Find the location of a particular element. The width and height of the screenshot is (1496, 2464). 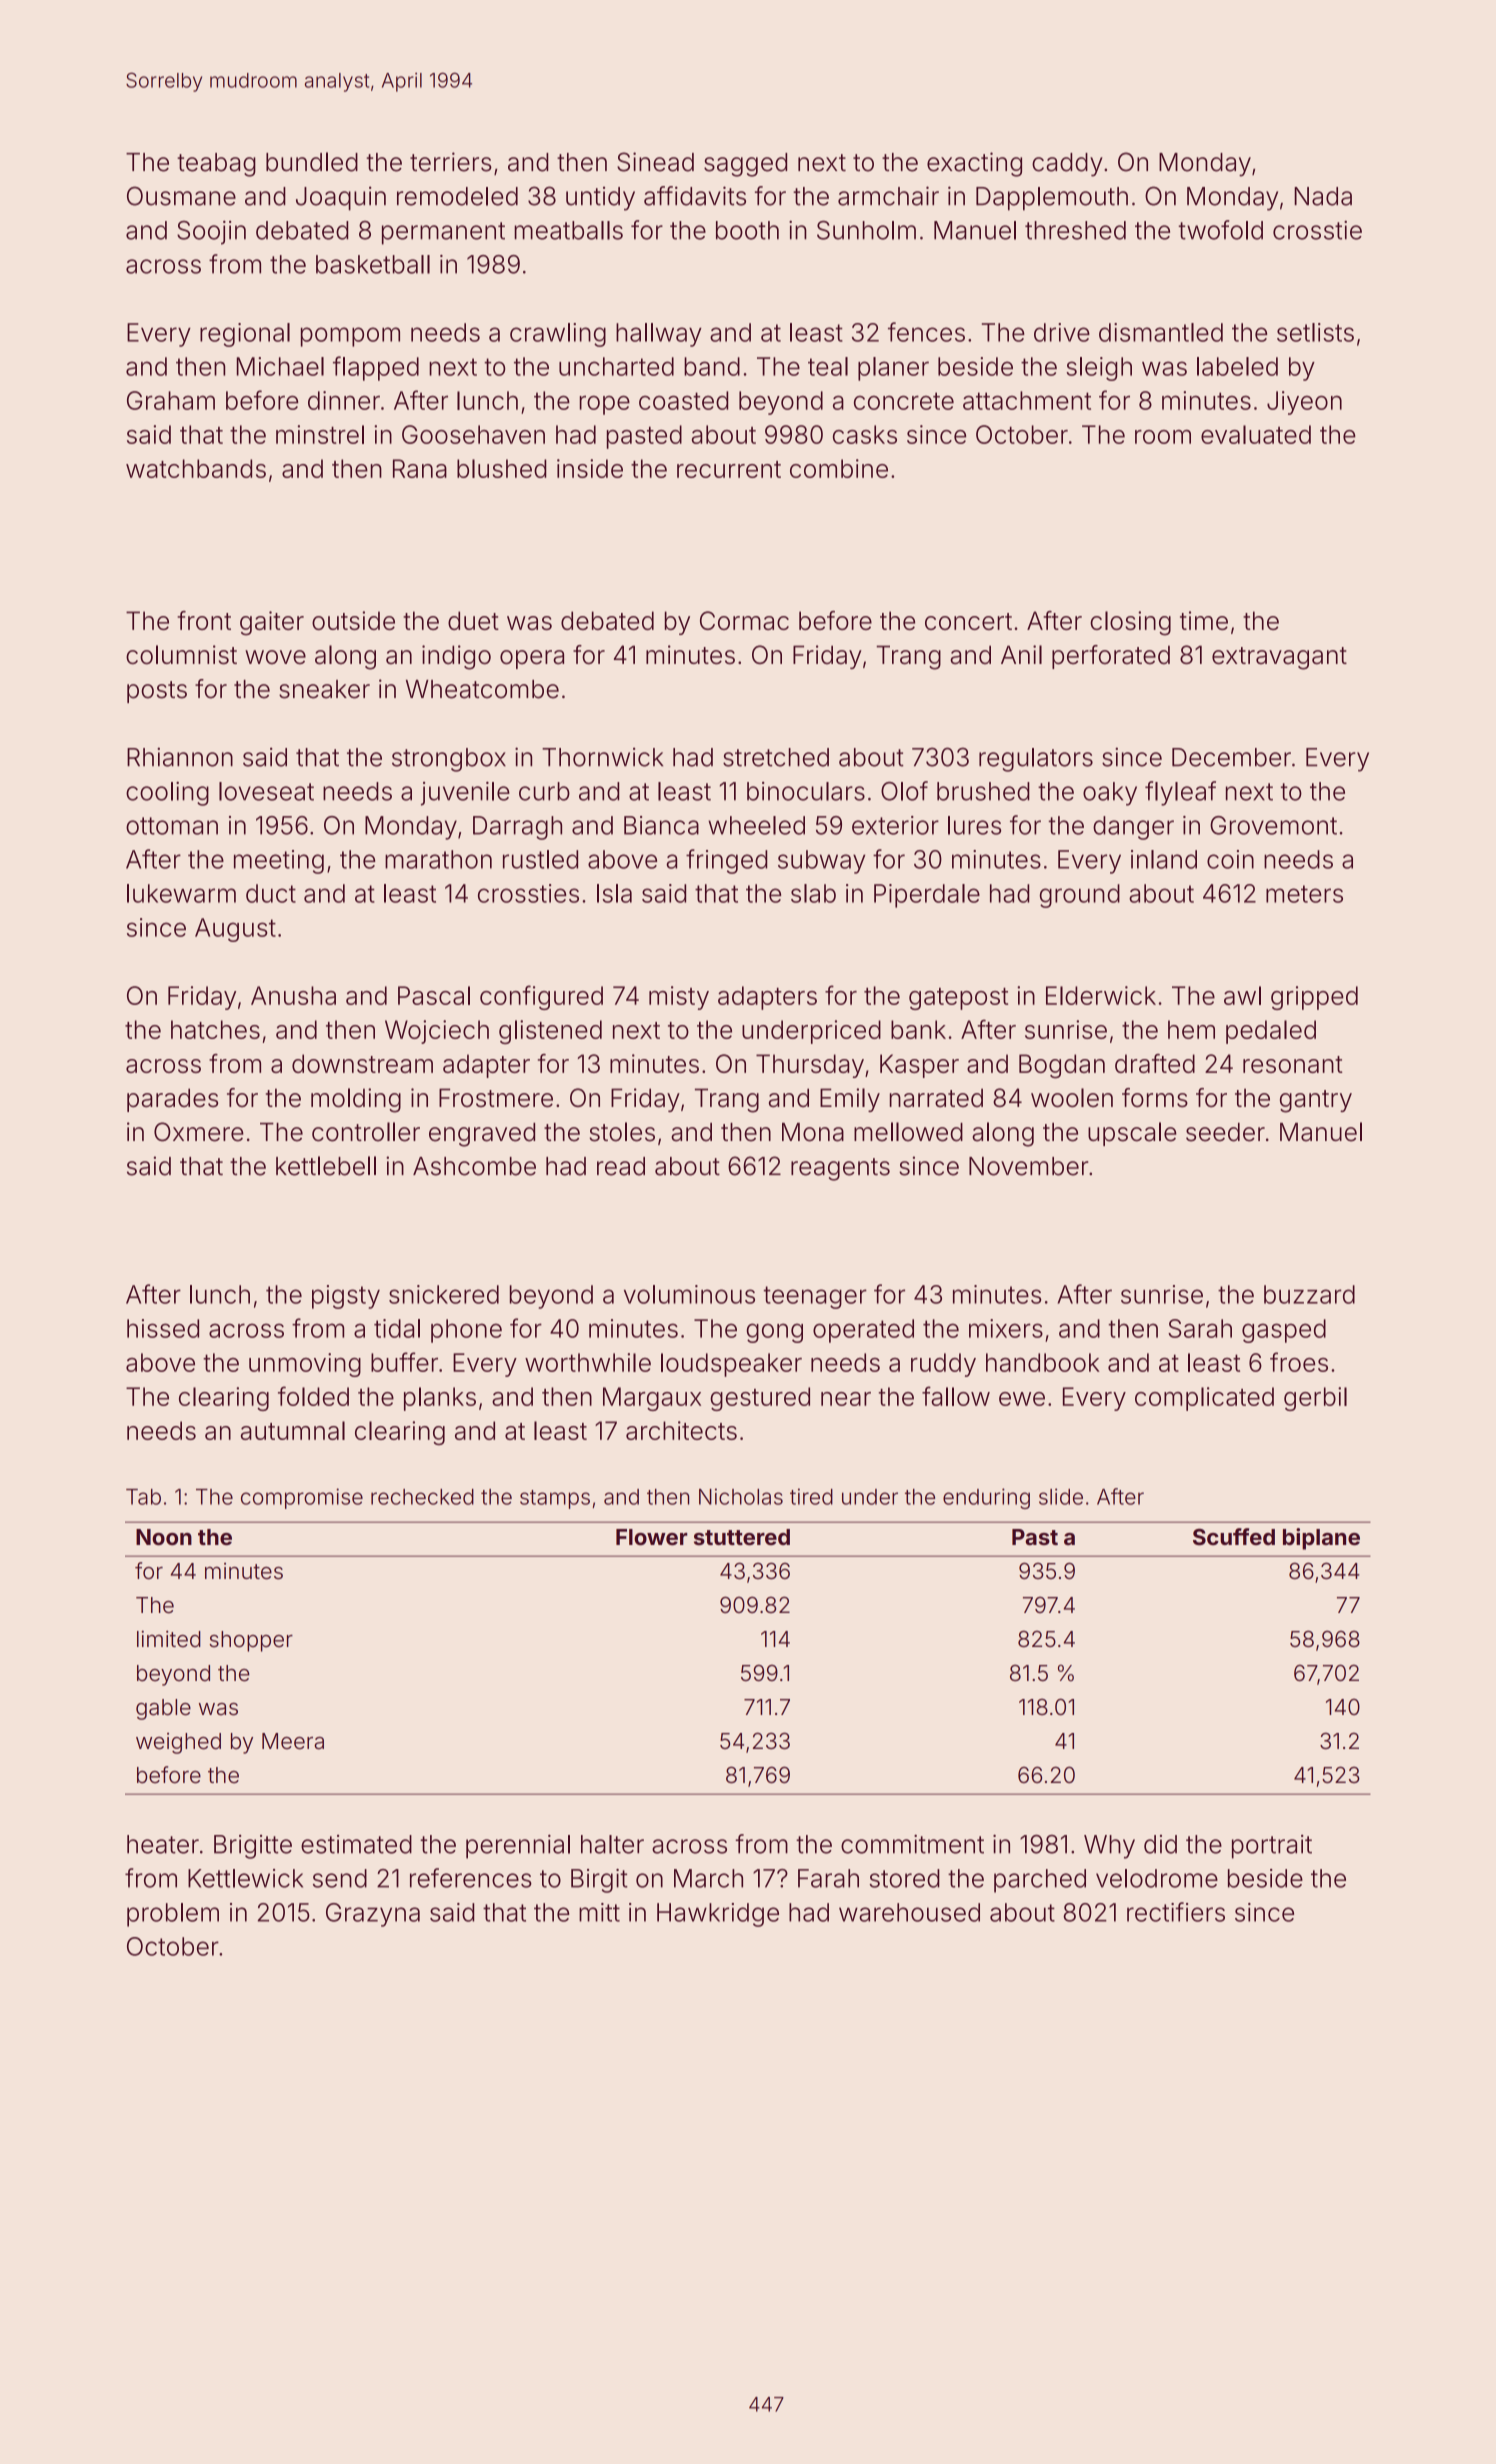

threshed is located at coordinates (1075, 230).
